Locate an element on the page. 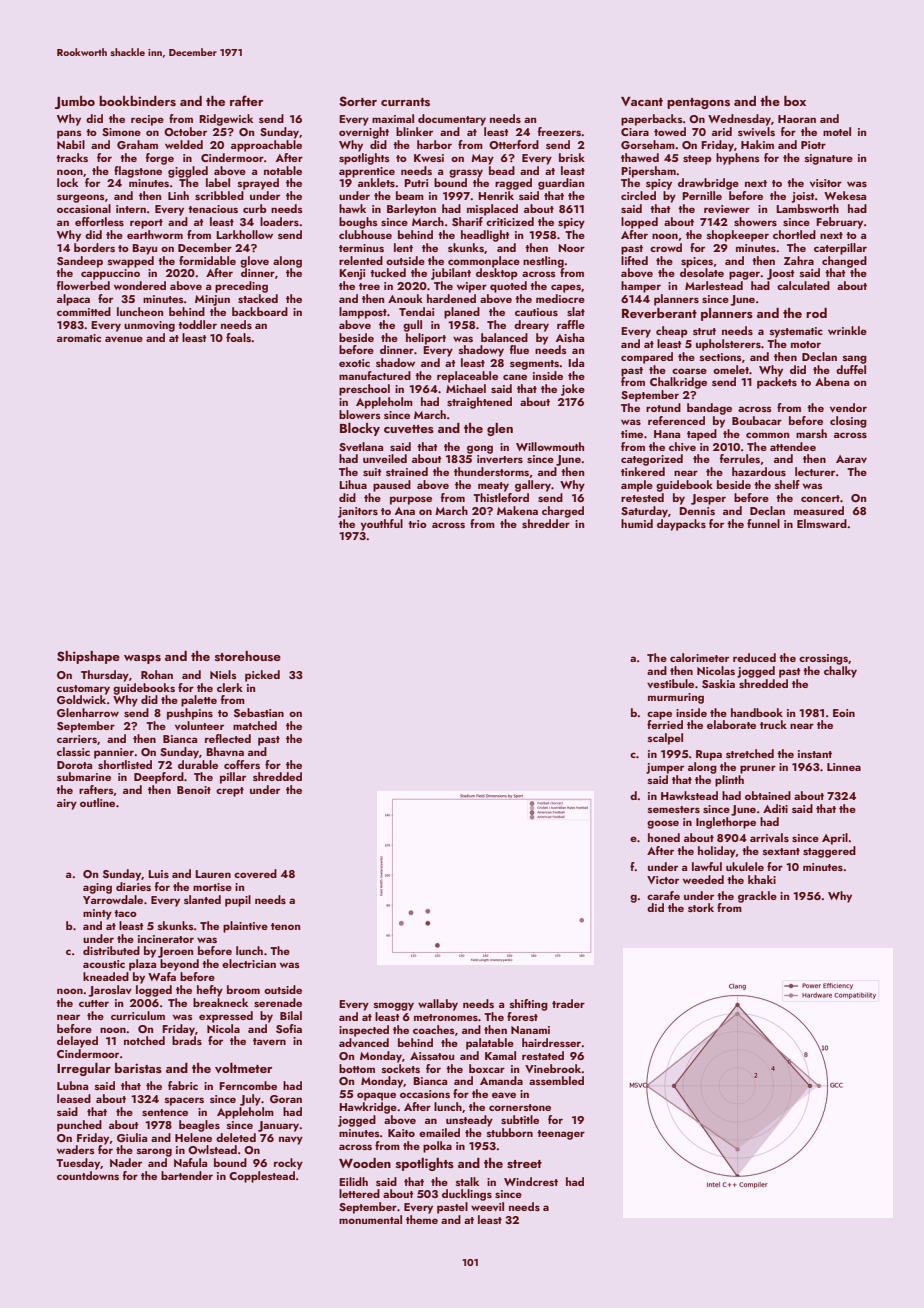 This document has width=924, height=1308. stretched is located at coordinates (750, 753).
